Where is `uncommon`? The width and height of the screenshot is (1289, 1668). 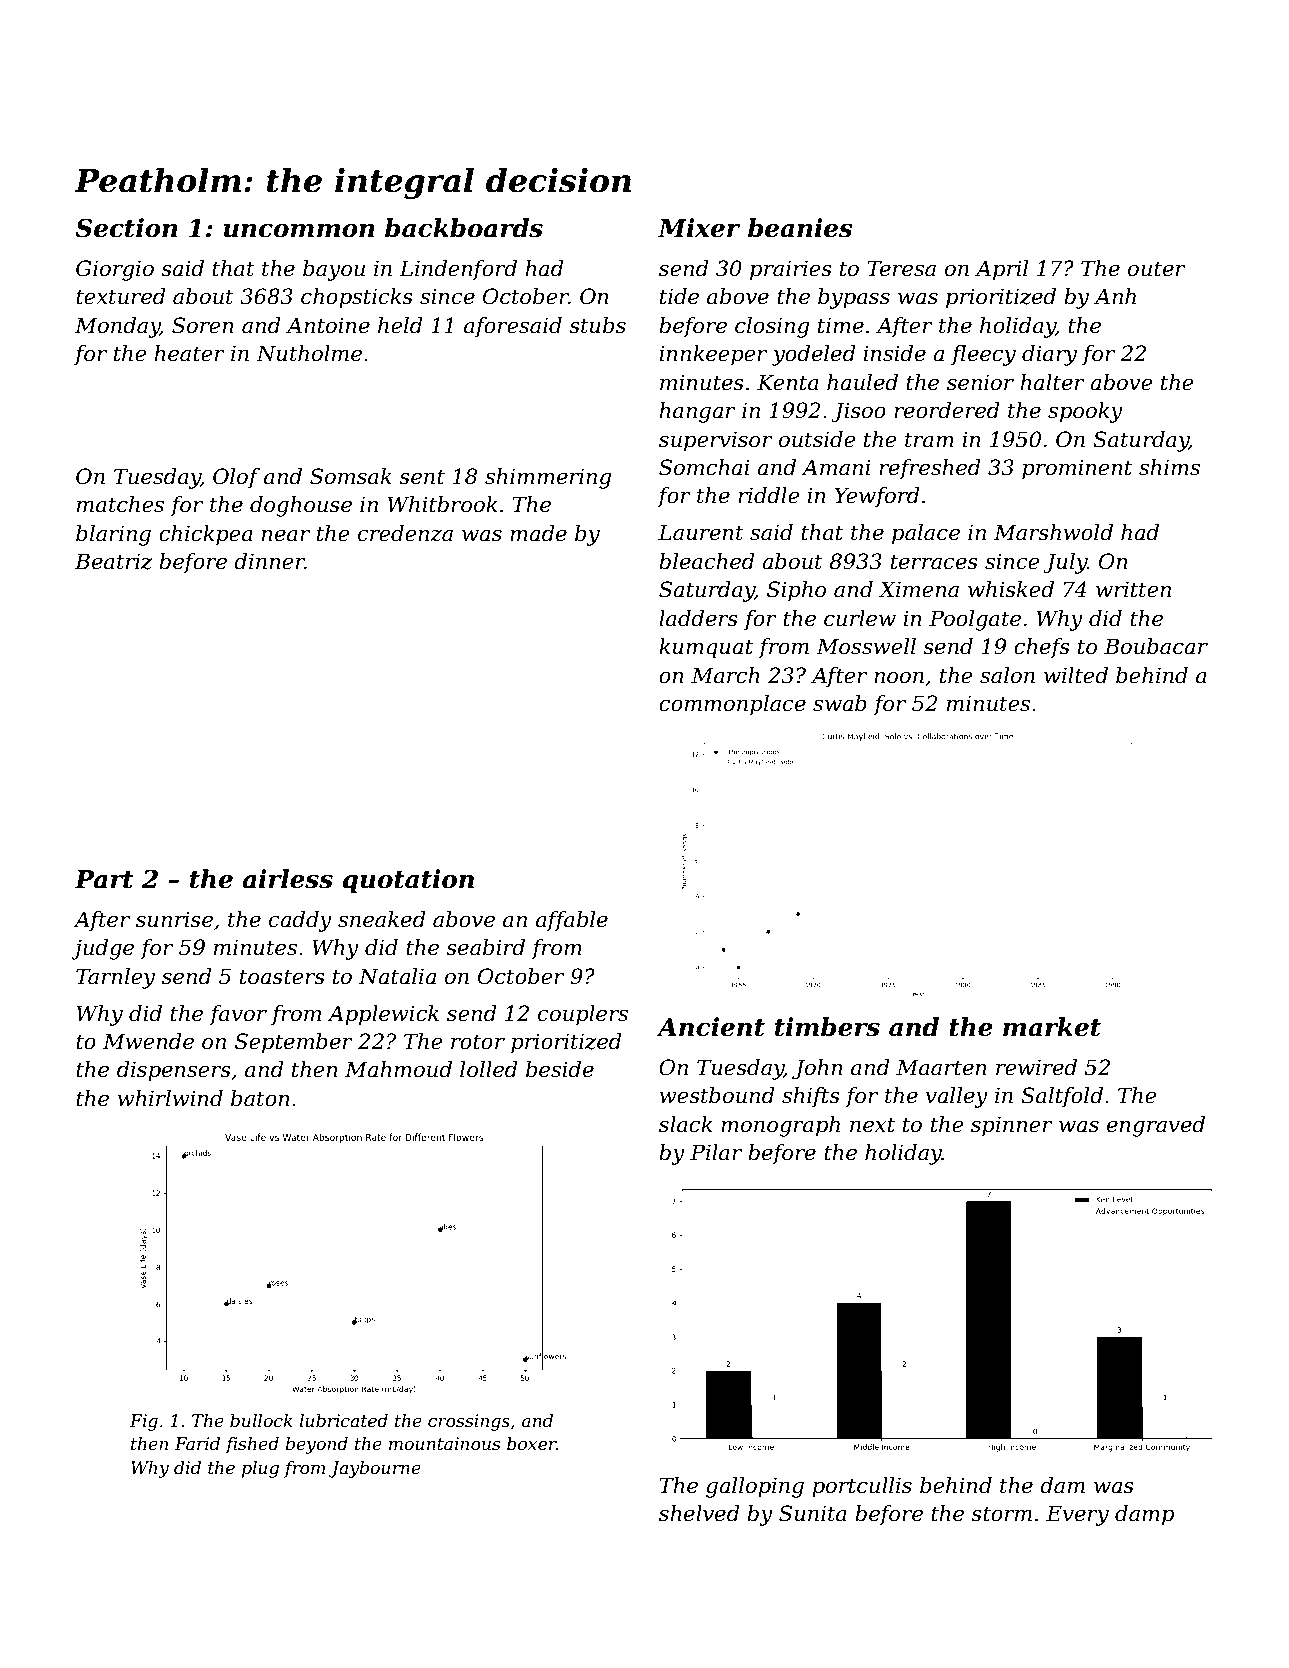
uncommon is located at coordinates (299, 231).
